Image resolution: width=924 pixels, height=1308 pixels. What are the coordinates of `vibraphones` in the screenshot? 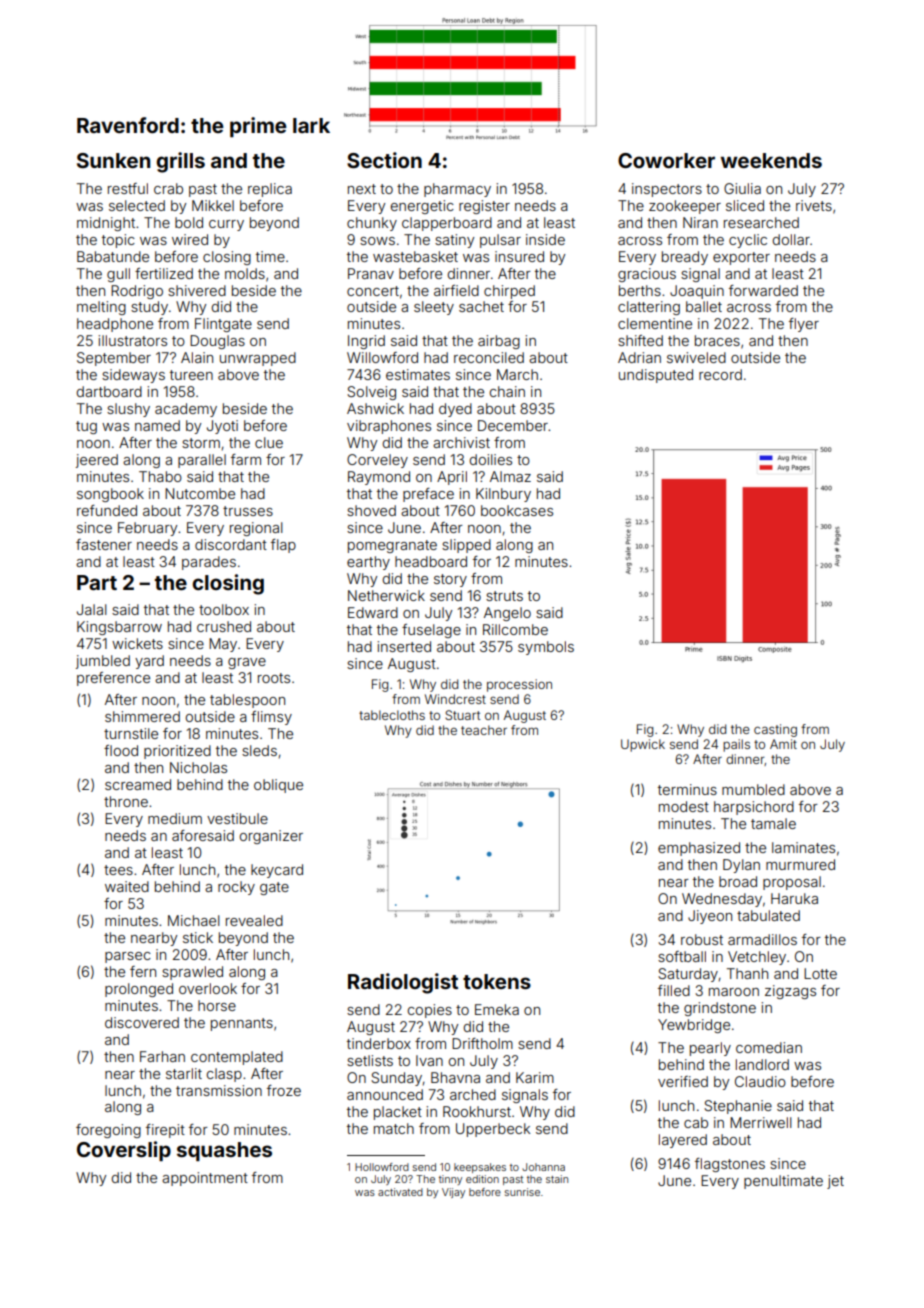 It's located at (389, 427).
